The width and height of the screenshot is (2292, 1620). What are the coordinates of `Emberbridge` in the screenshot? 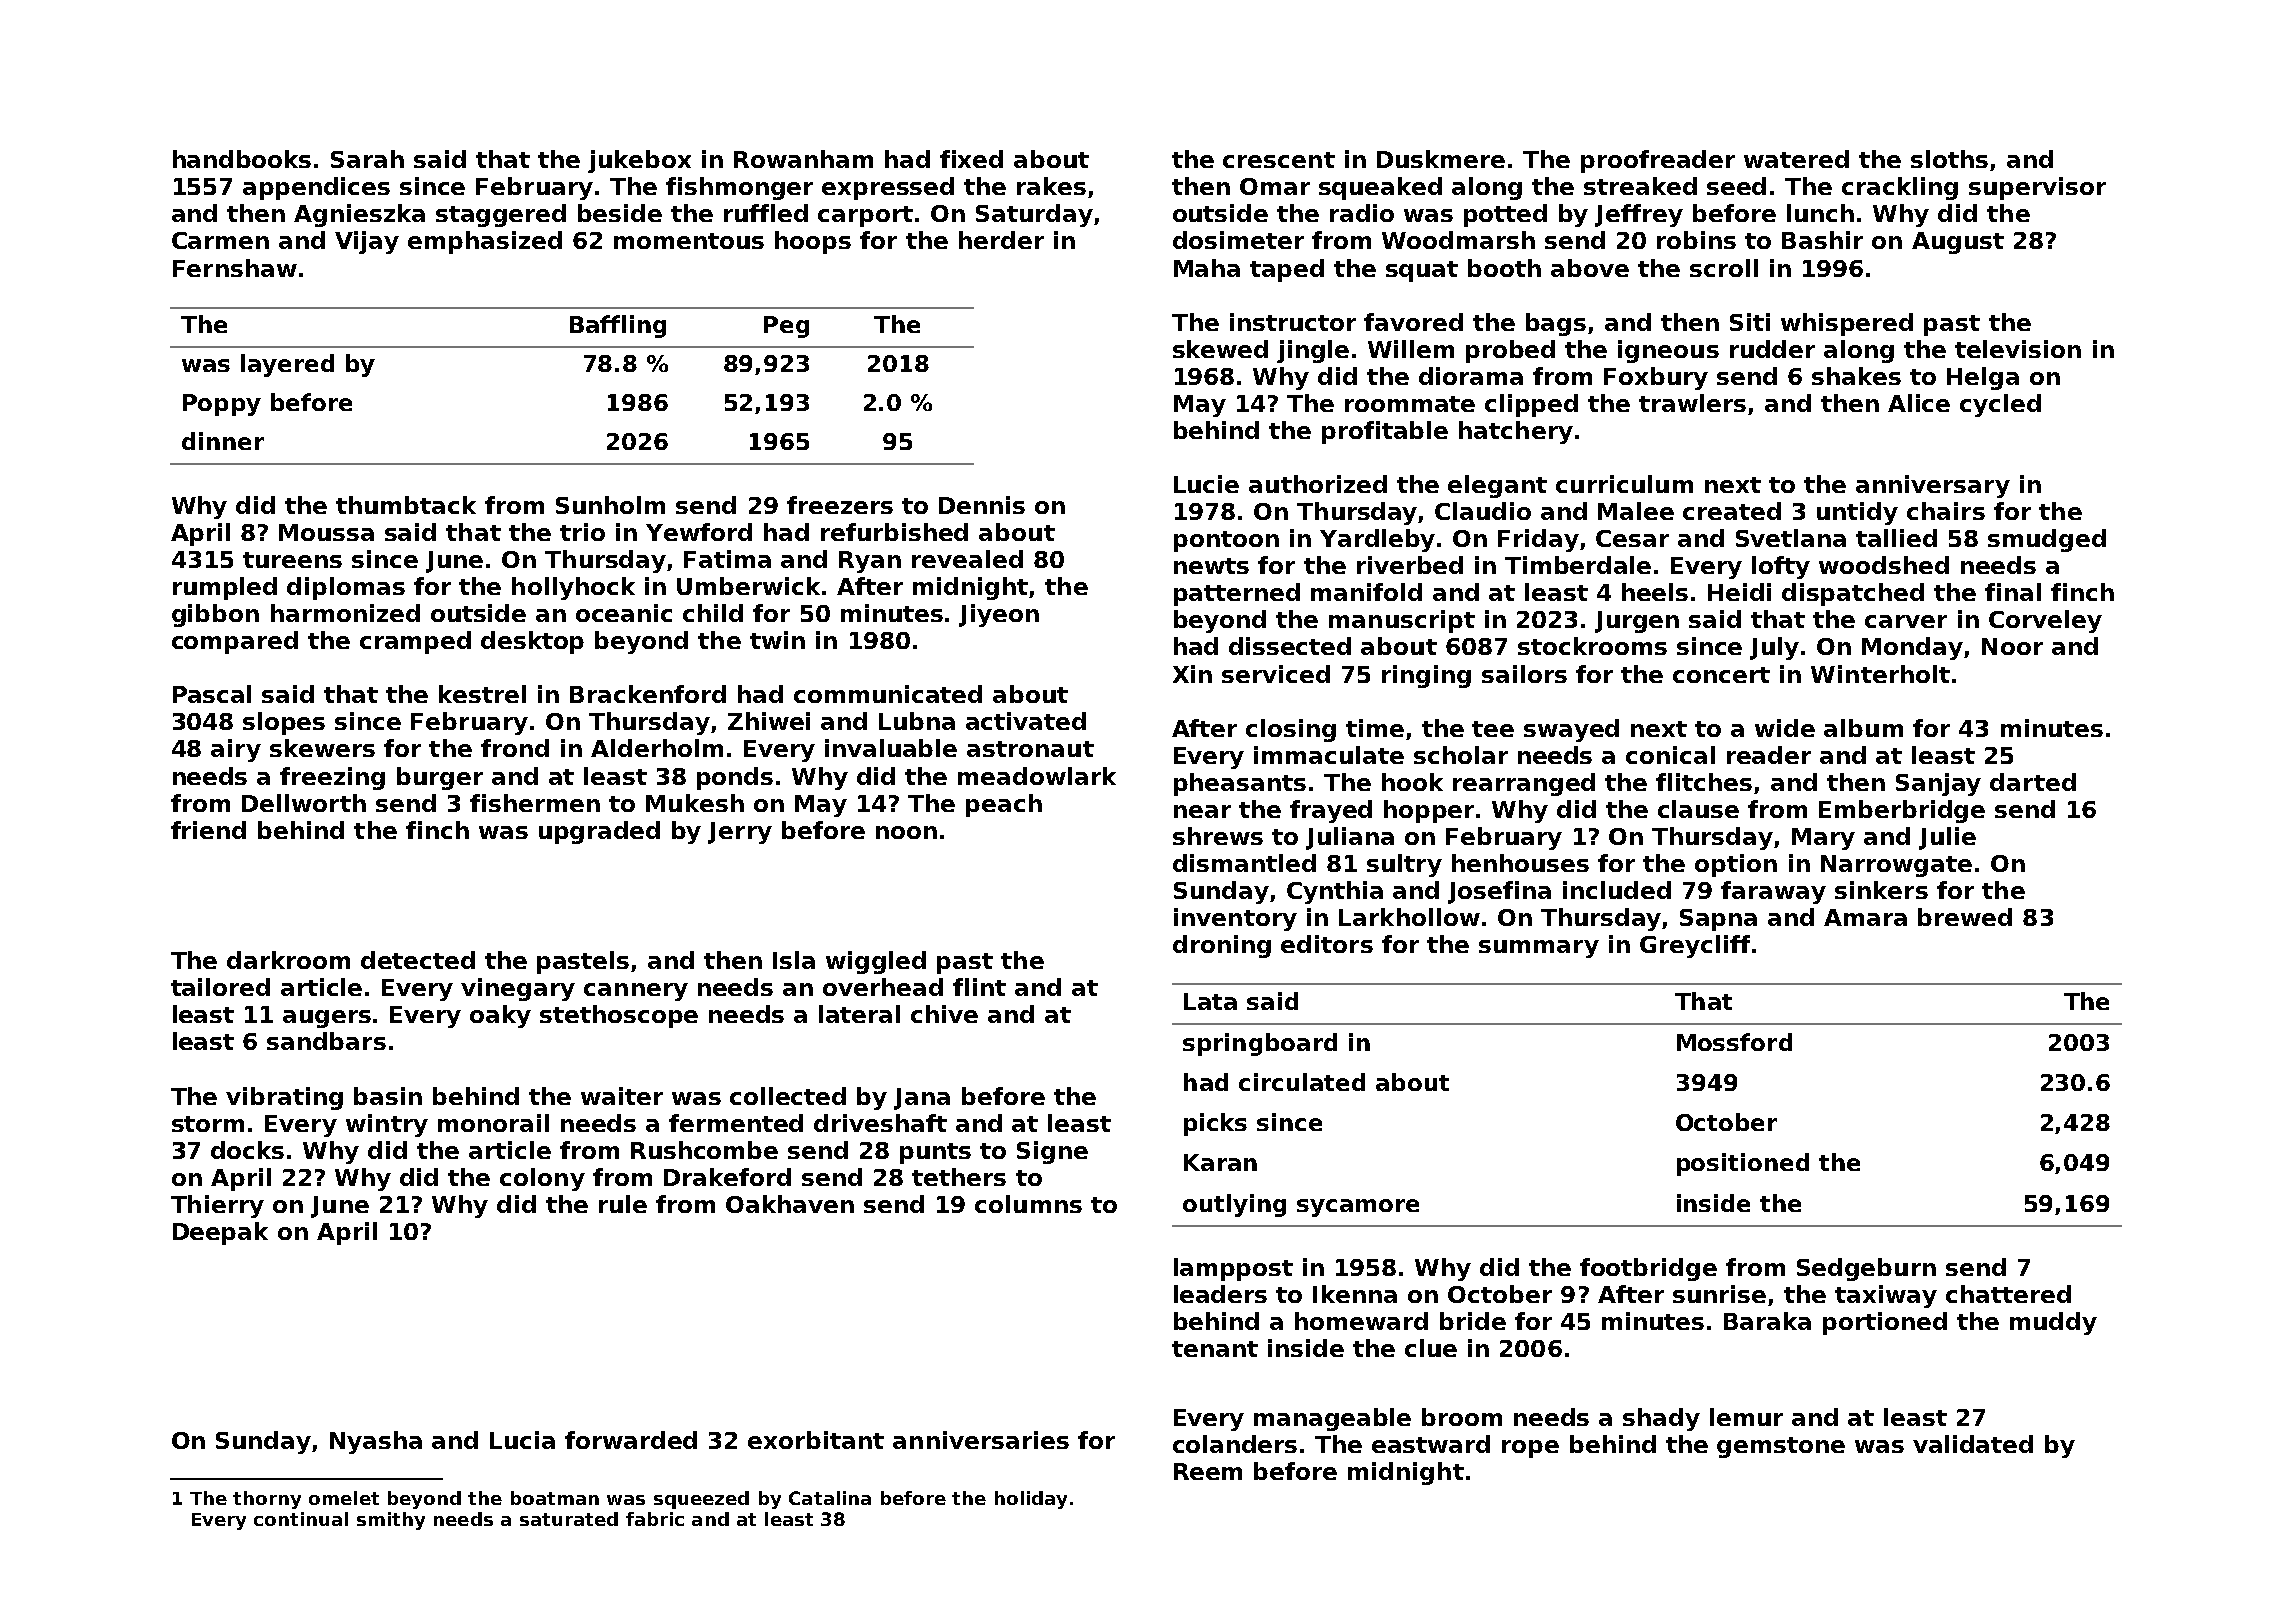 It's located at (1902, 811).
